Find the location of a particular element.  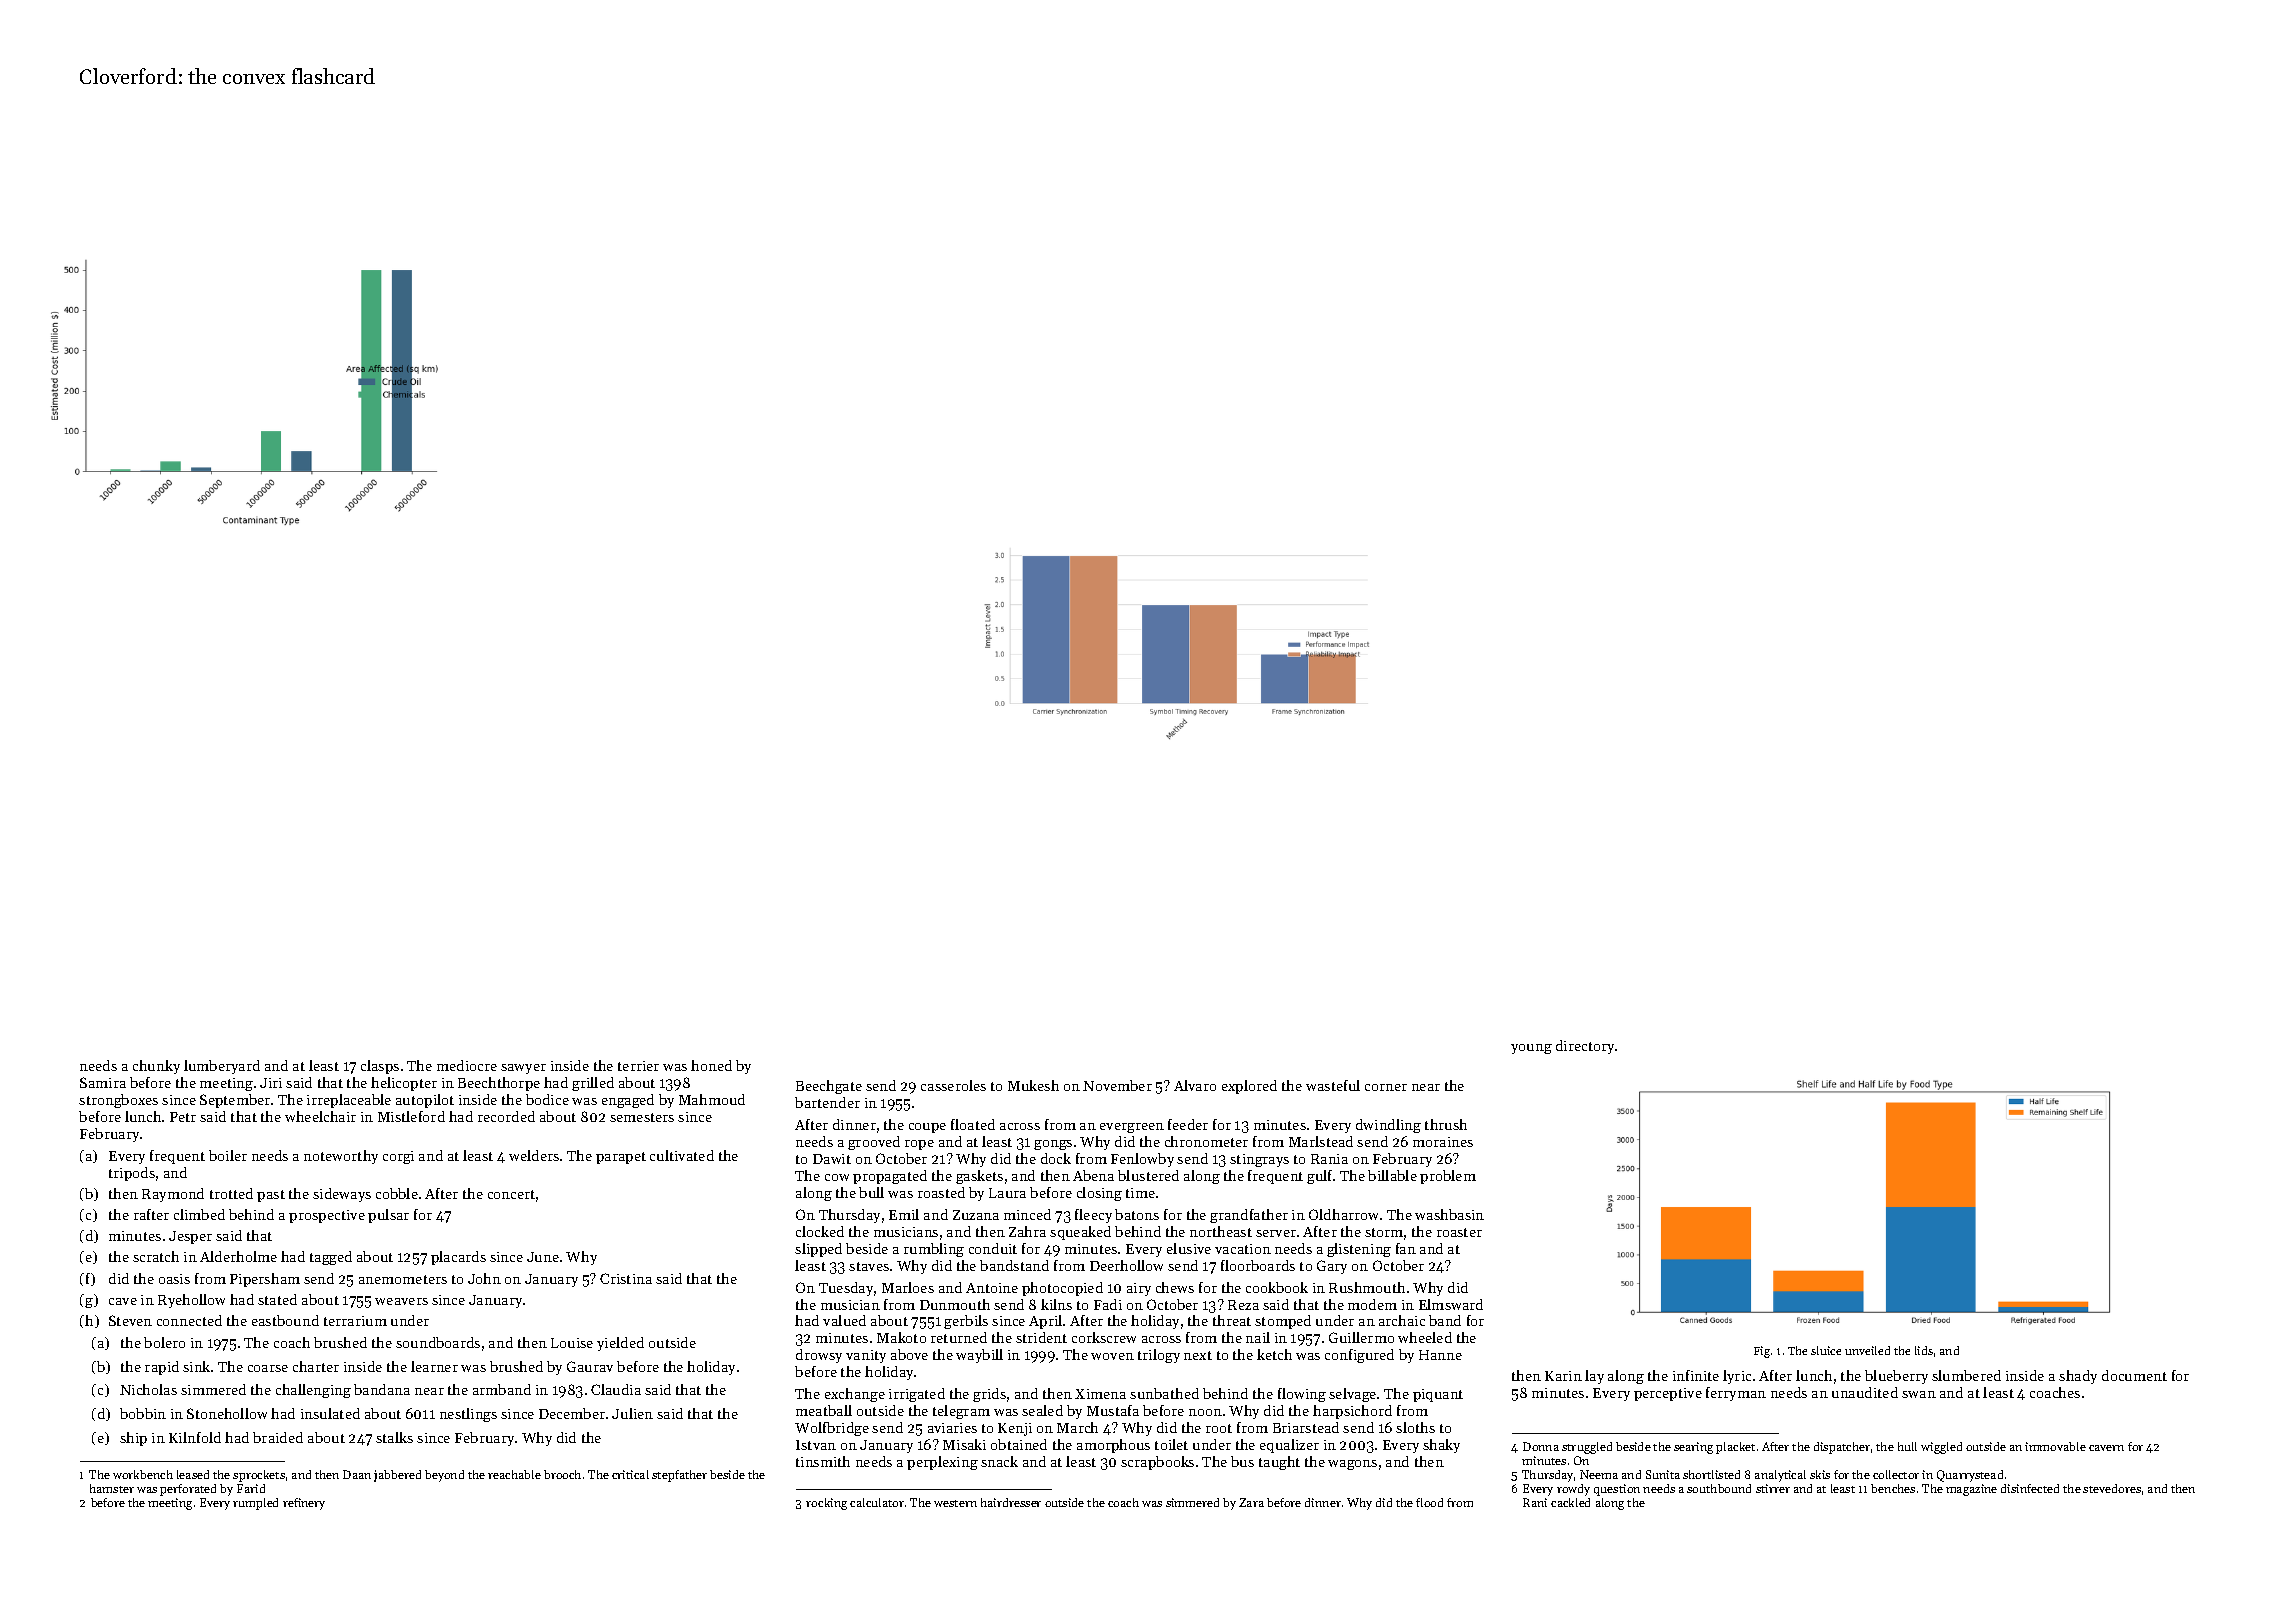

hull is located at coordinates (1907, 1446).
